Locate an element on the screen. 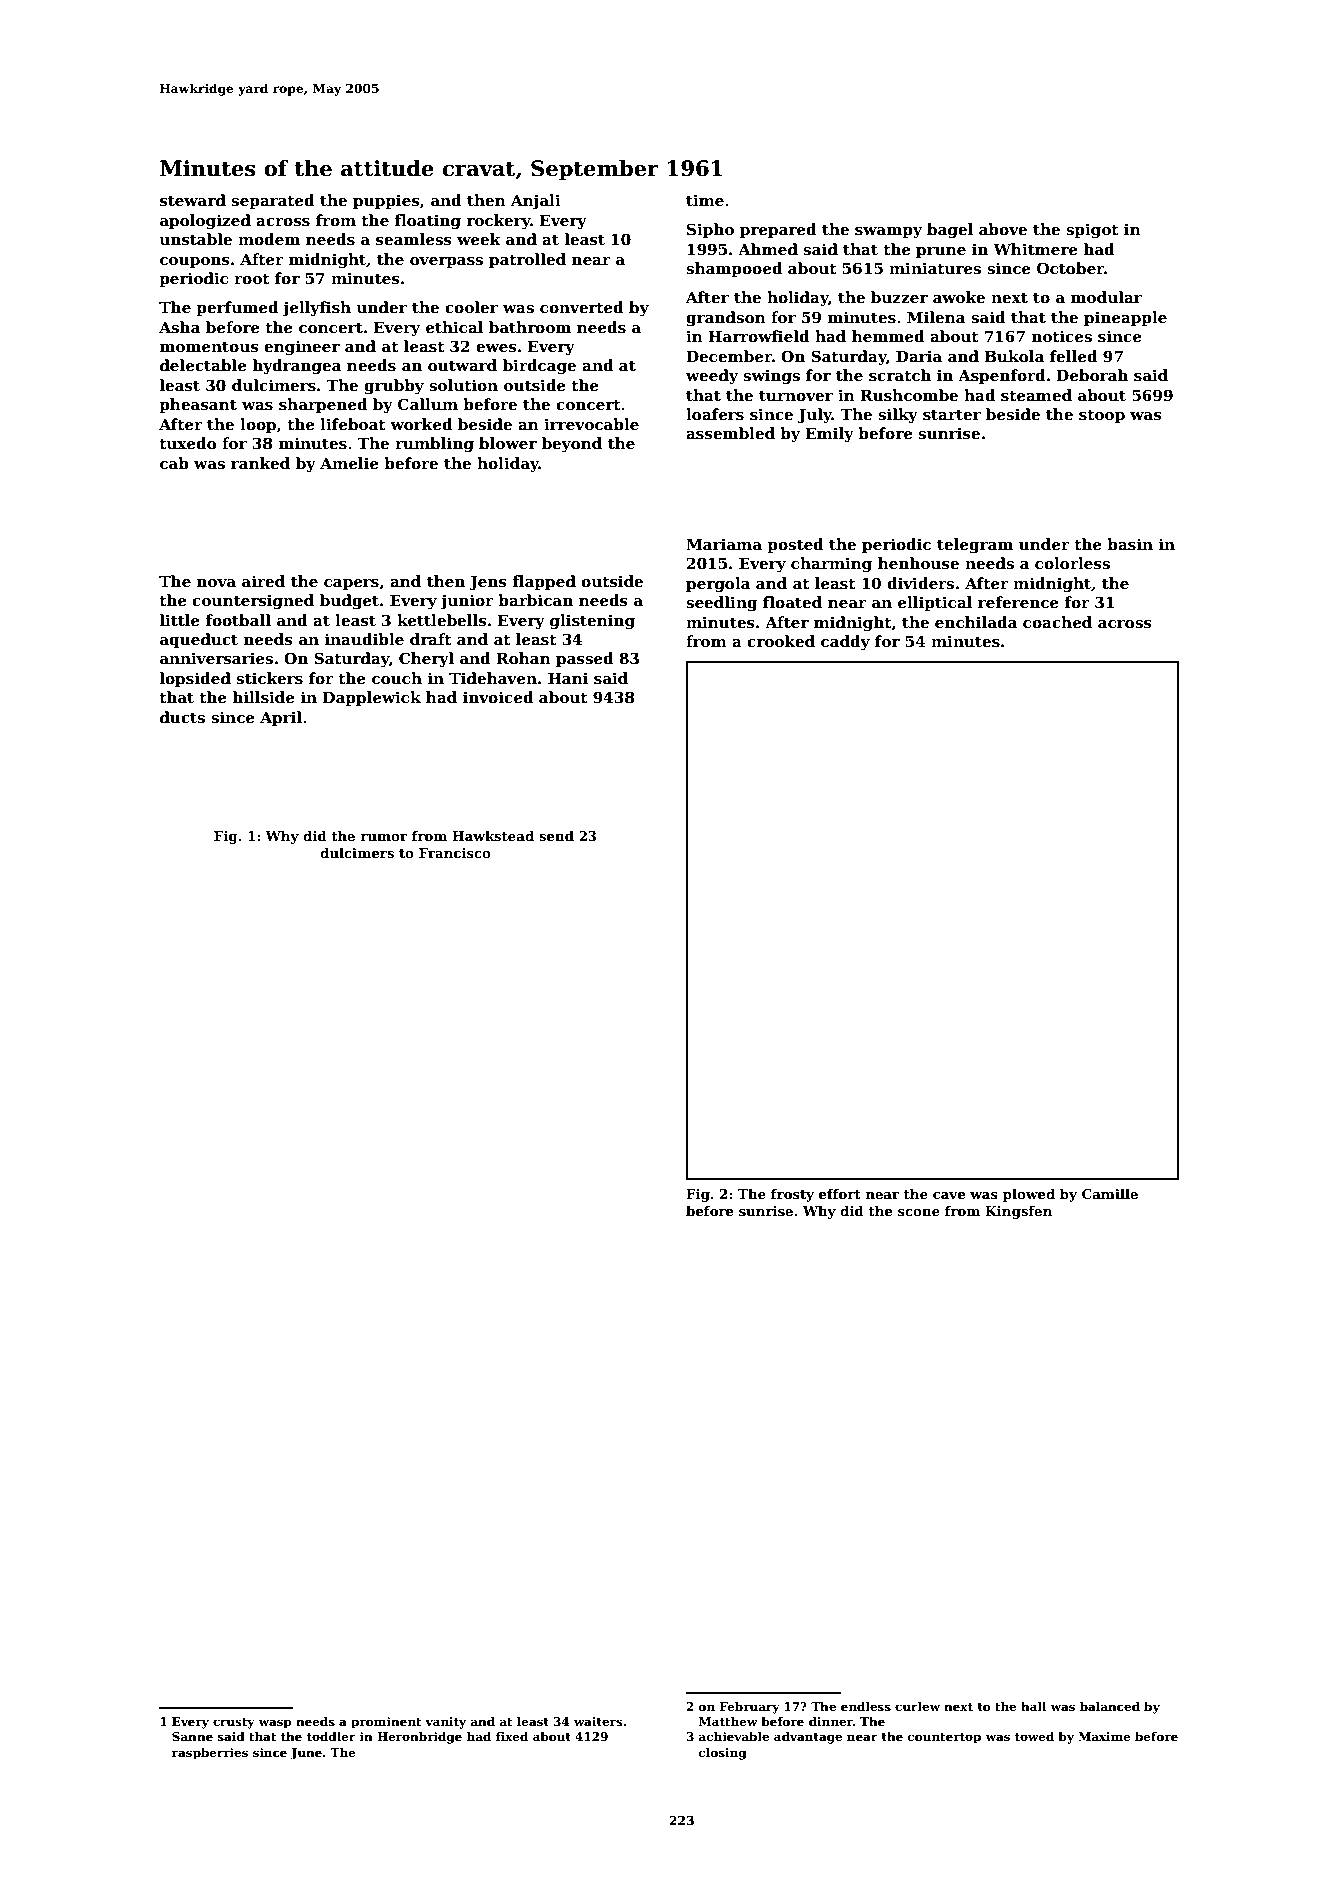  assembled is located at coordinates (730, 433).
